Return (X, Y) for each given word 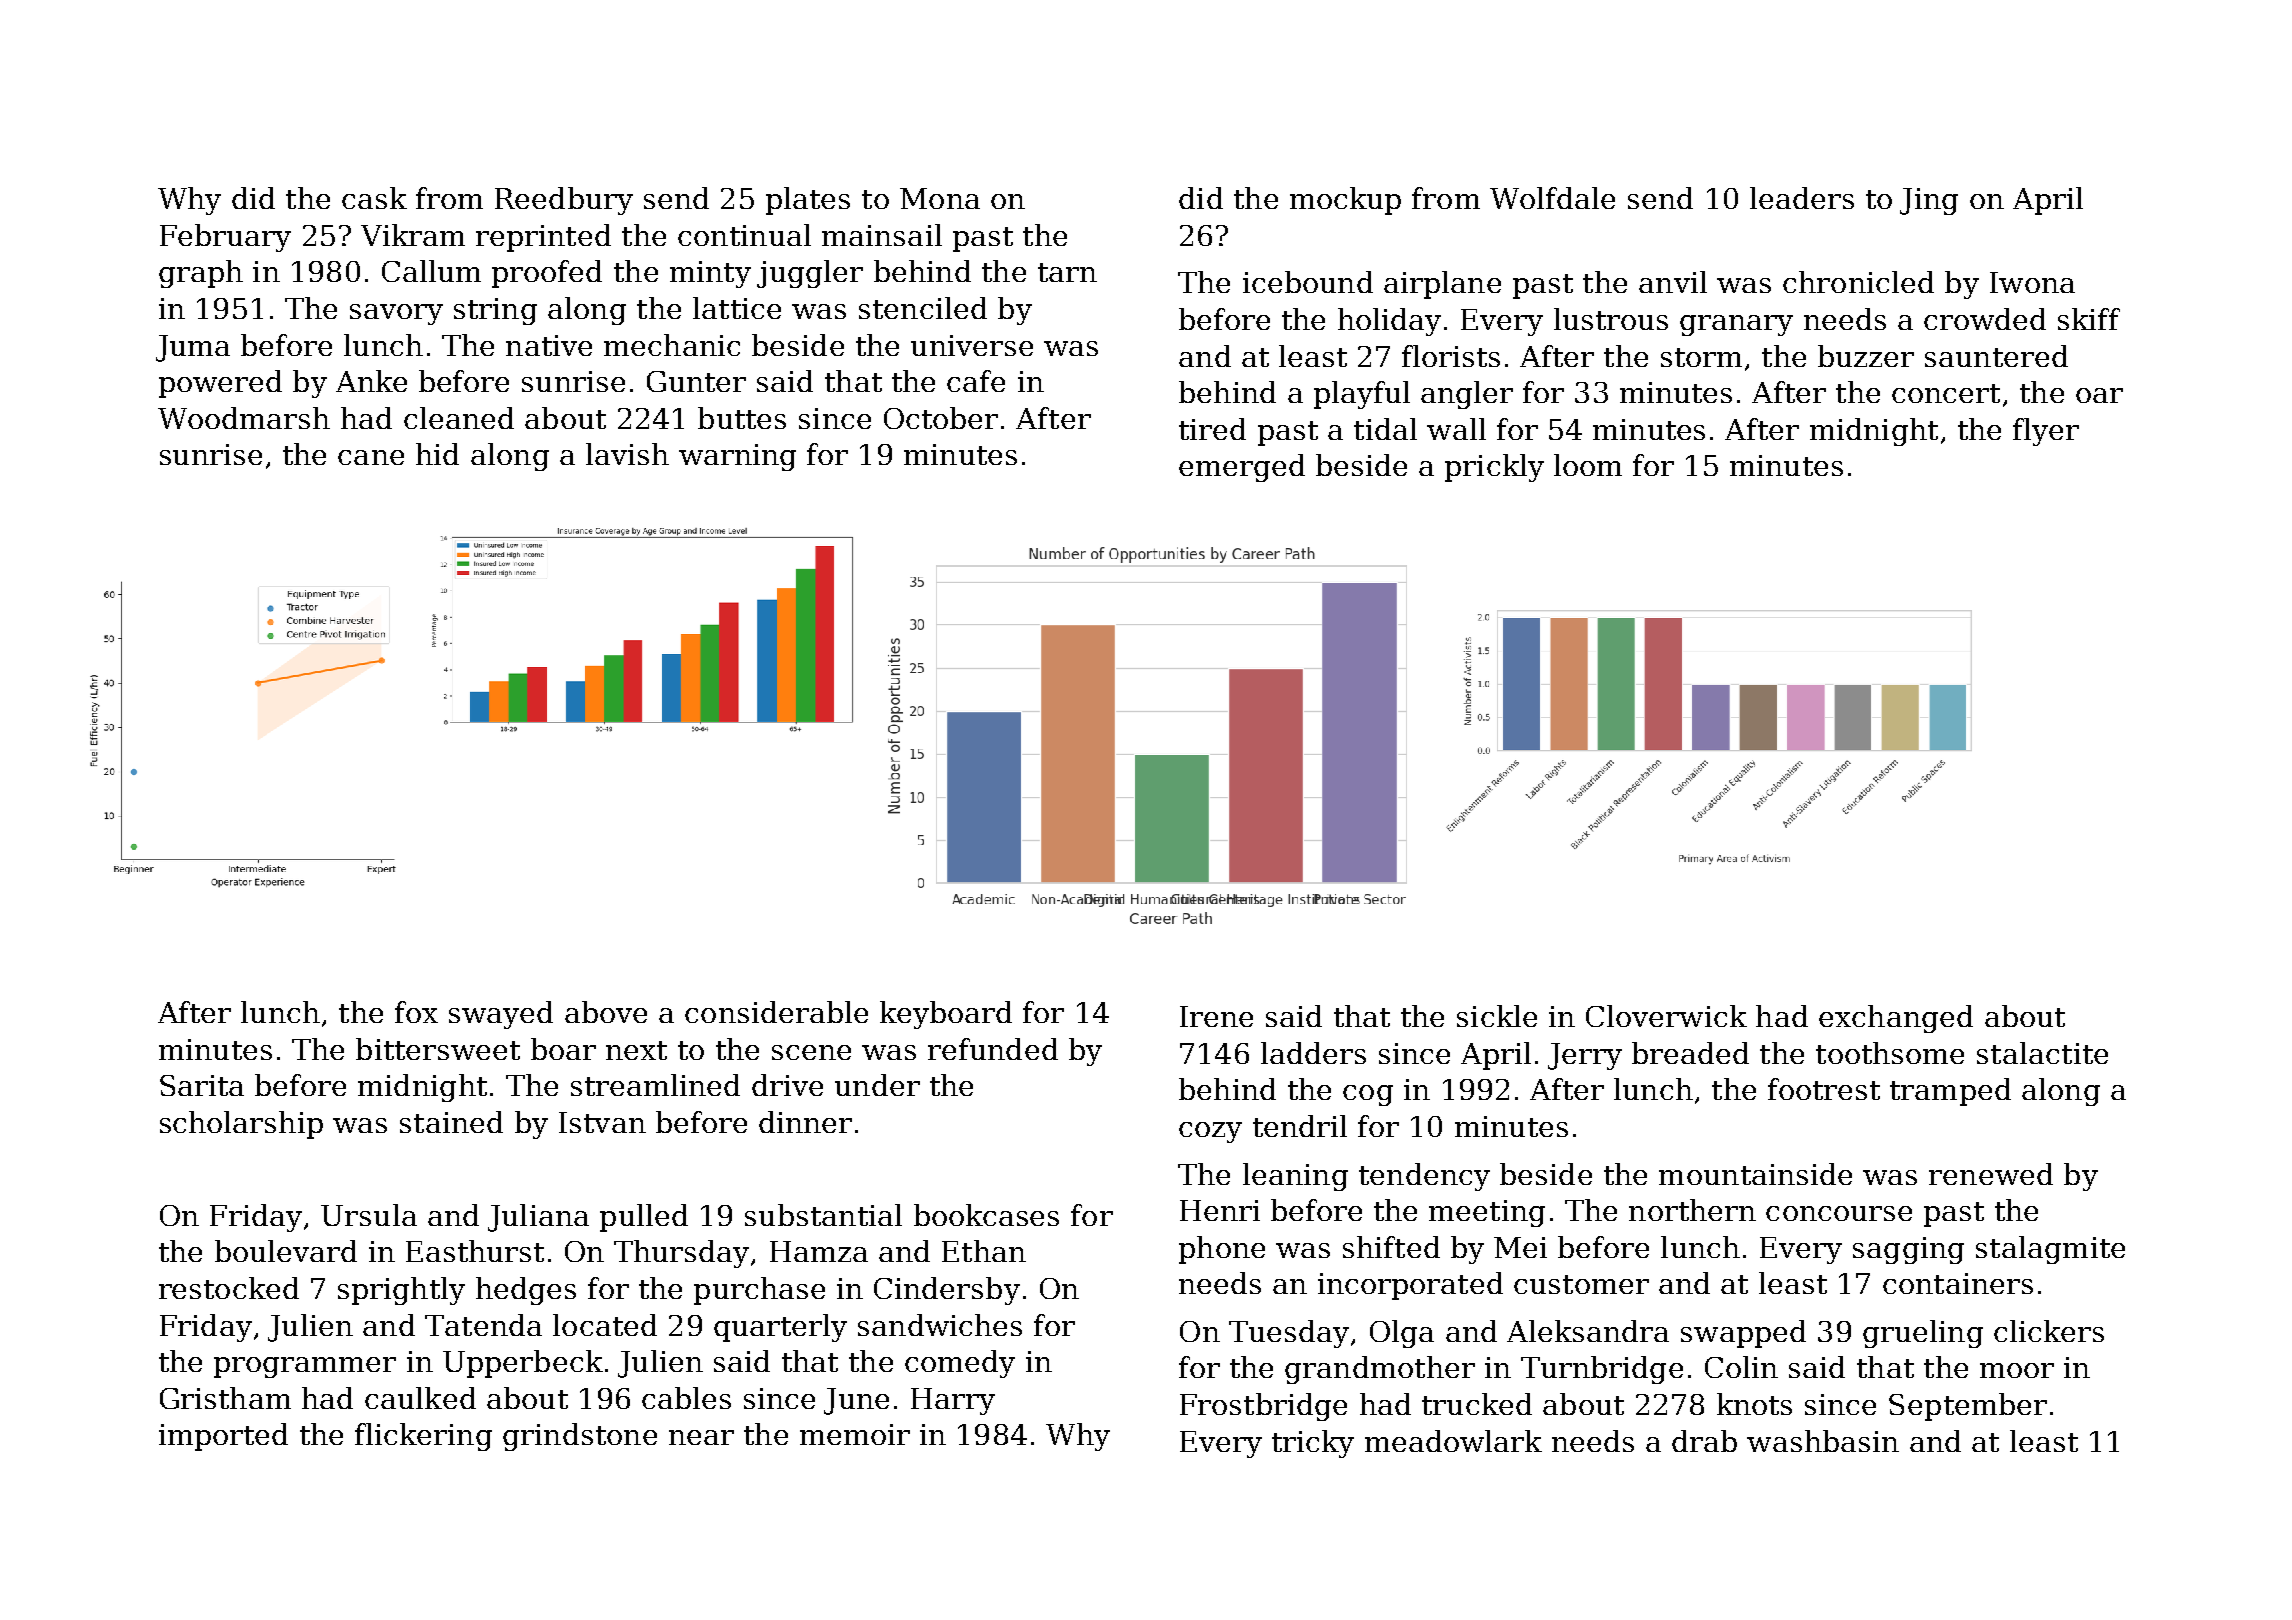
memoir (855, 1434)
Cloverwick (1666, 1016)
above (606, 1012)
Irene (1216, 1016)
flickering (423, 1437)
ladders (1313, 1053)
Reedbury (564, 201)
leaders (1802, 198)
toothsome (1890, 1053)
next (636, 1050)
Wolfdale (1552, 198)
